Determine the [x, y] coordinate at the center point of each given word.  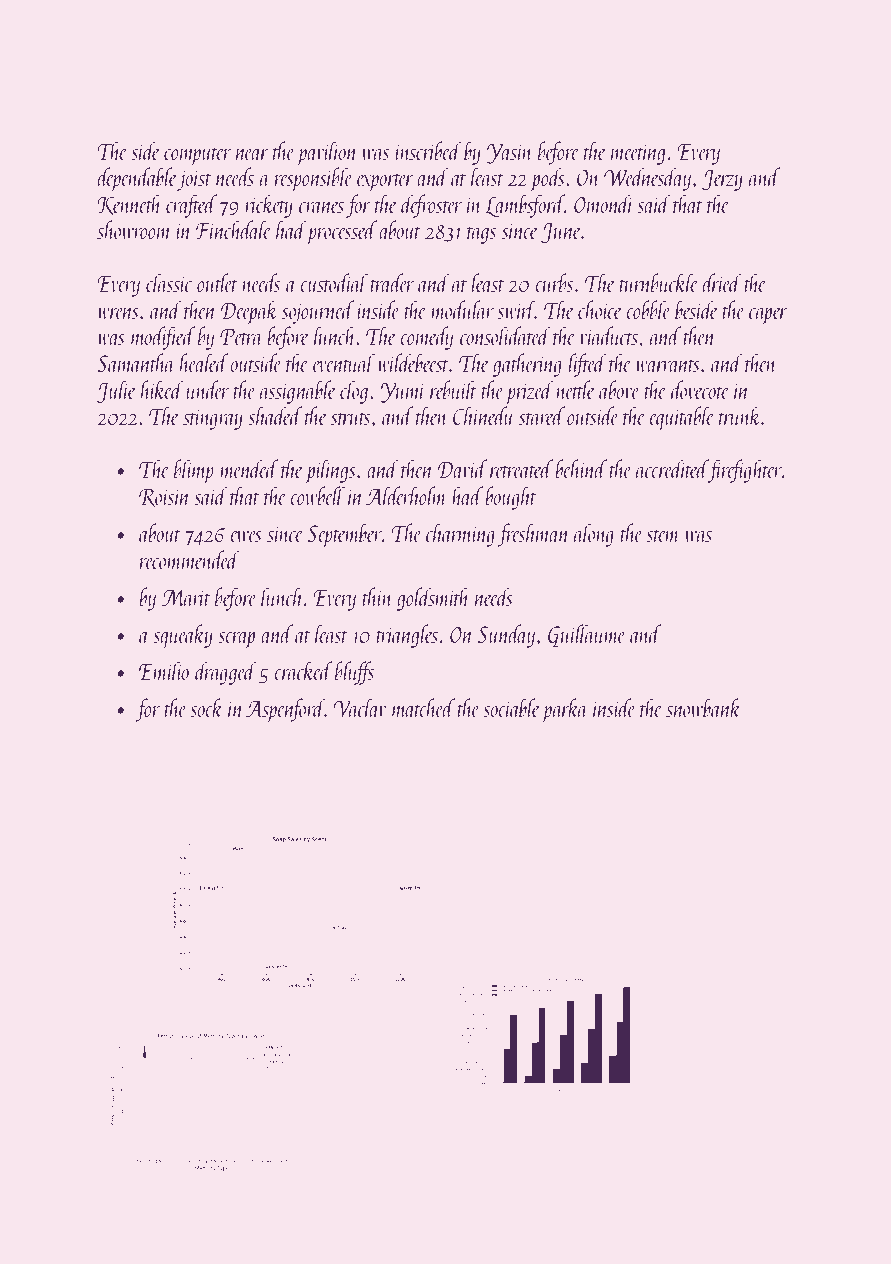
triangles [407, 636]
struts [350, 418]
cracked [303, 670]
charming [460, 535]
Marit [186, 597]
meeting [638, 154]
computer [197, 156]
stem [663, 535]
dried [722, 282]
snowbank [704, 707]
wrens [118, 313]
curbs [554, 282]
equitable [682, 418]
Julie [116, 392]
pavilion [327, 153]
